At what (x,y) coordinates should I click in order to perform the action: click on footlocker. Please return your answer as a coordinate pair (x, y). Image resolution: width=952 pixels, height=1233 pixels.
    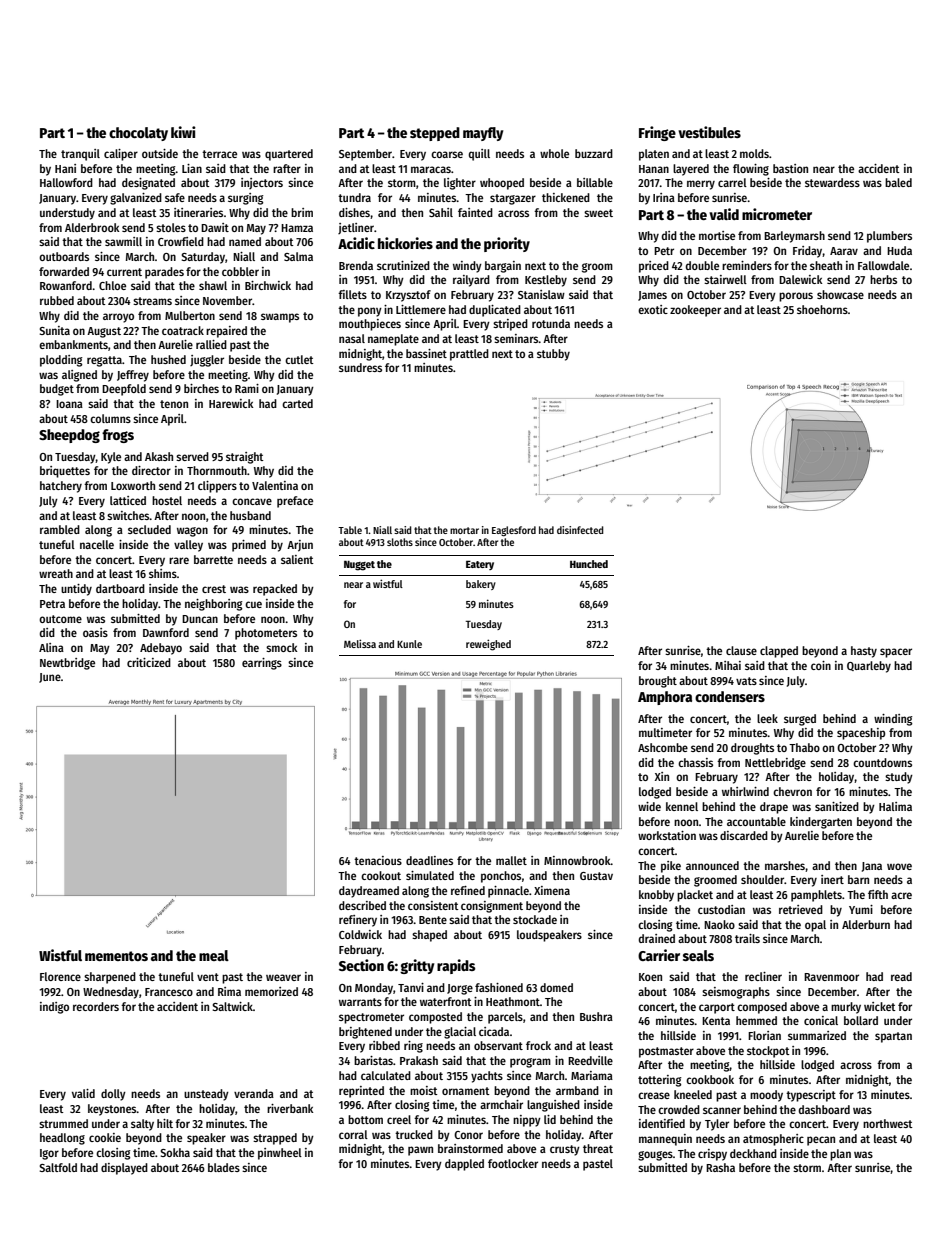
    Looking at the image, I should click on (513, 1163).
